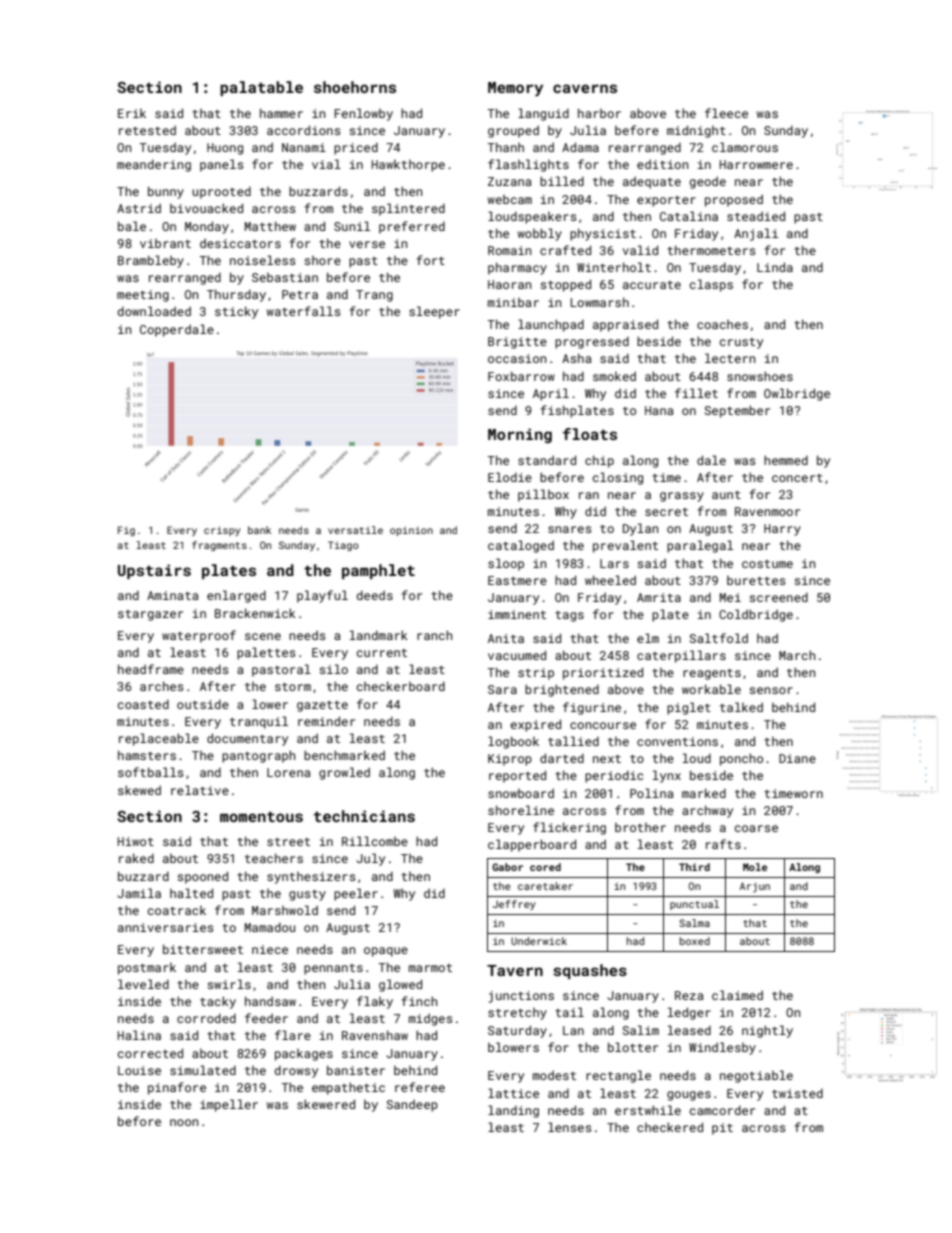  I want to click on checkerboard, so click(401, 686).
